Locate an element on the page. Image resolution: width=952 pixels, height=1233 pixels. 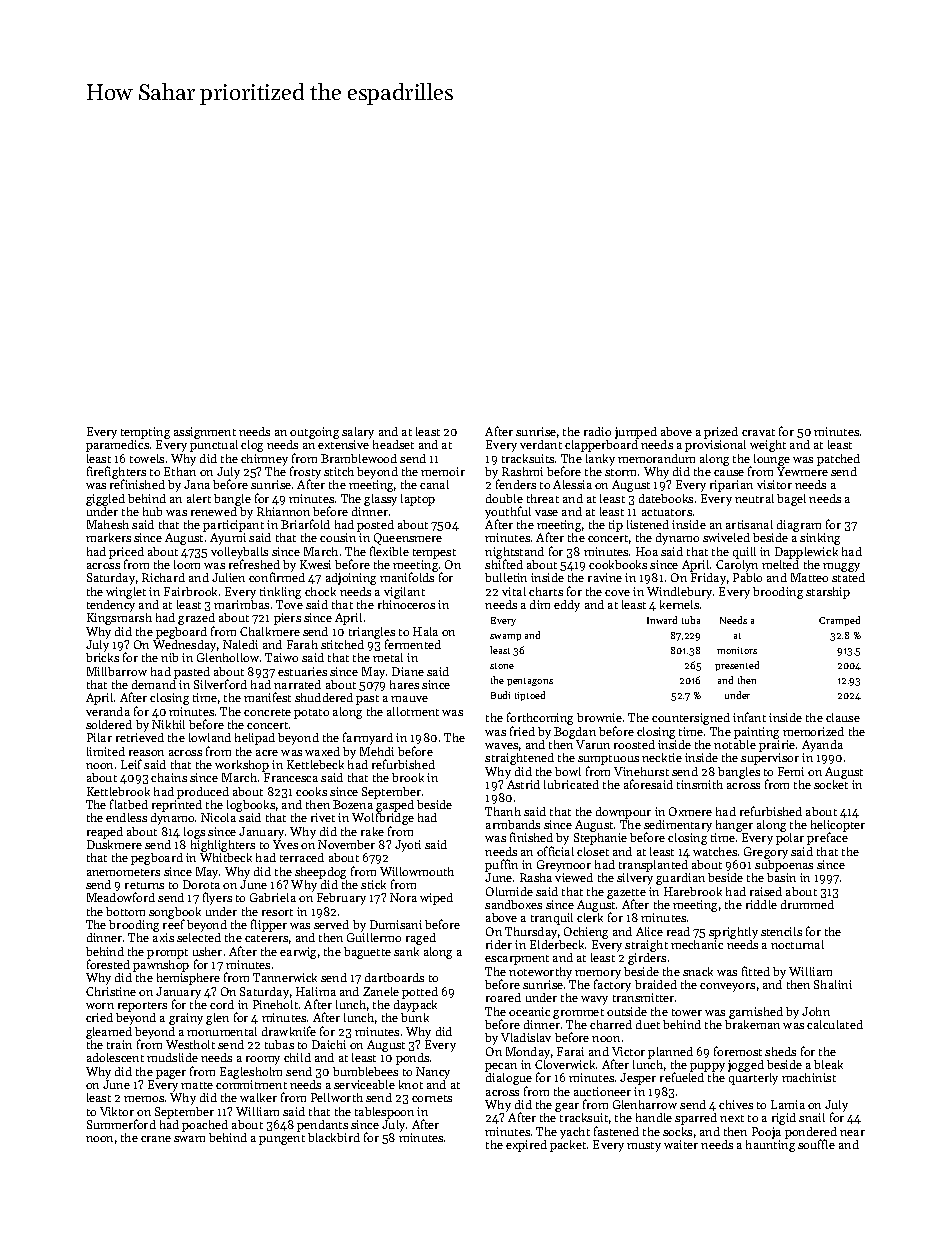
Hoa is located at coordinates (647, 551).
